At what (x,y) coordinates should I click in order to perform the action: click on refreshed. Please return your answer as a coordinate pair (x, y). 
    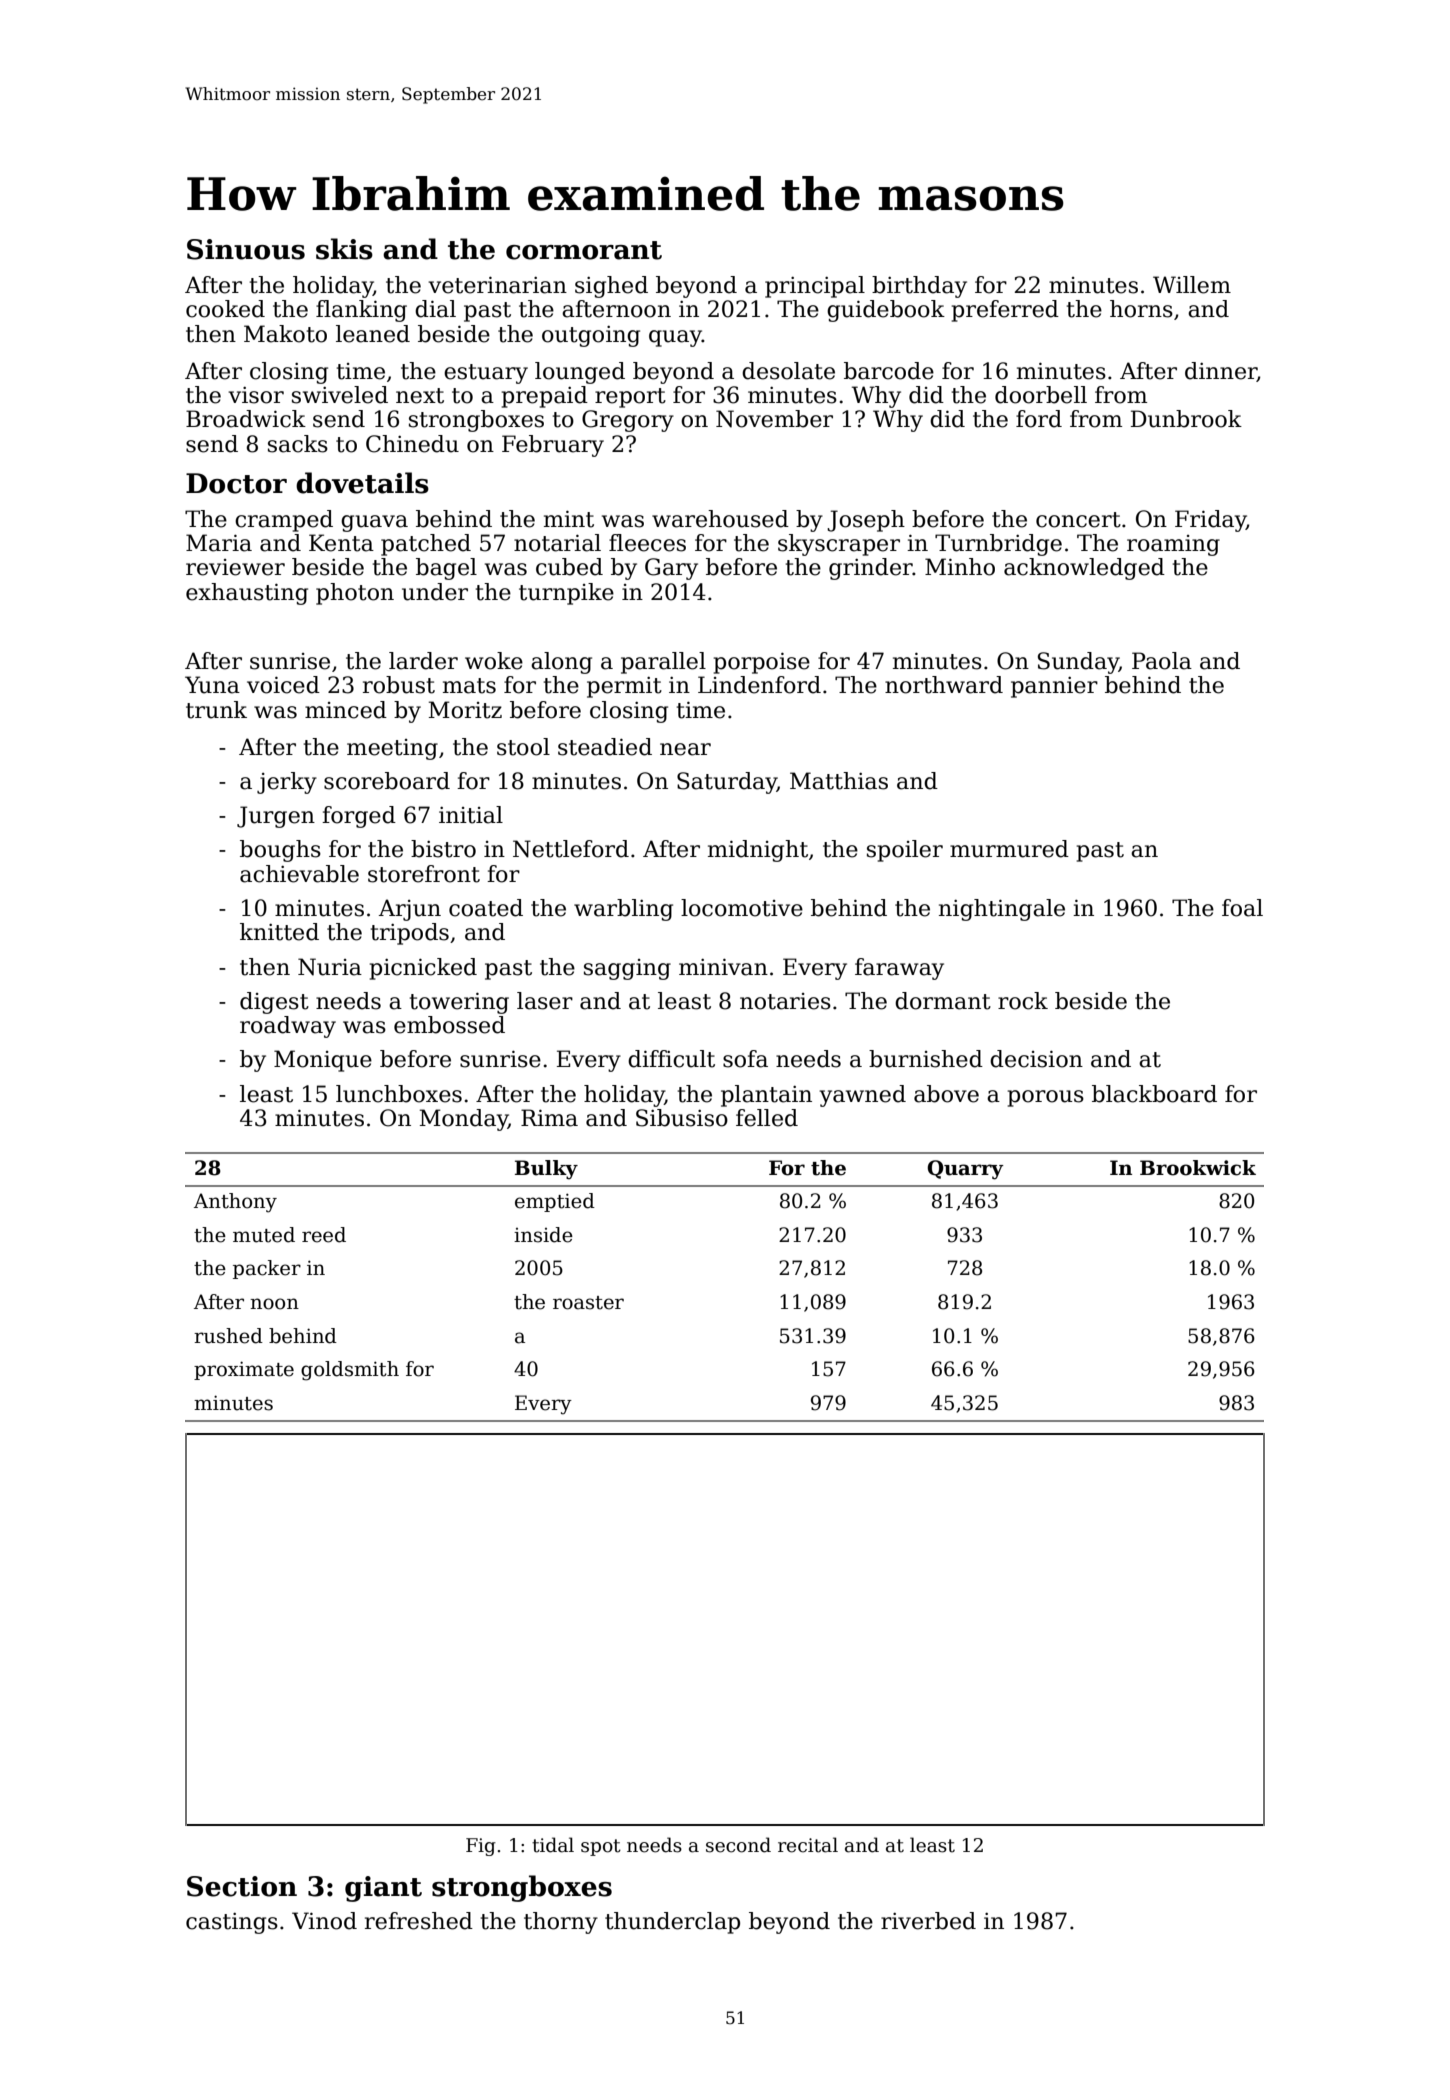
    Looking at the image, I should click on (419, 1921).
